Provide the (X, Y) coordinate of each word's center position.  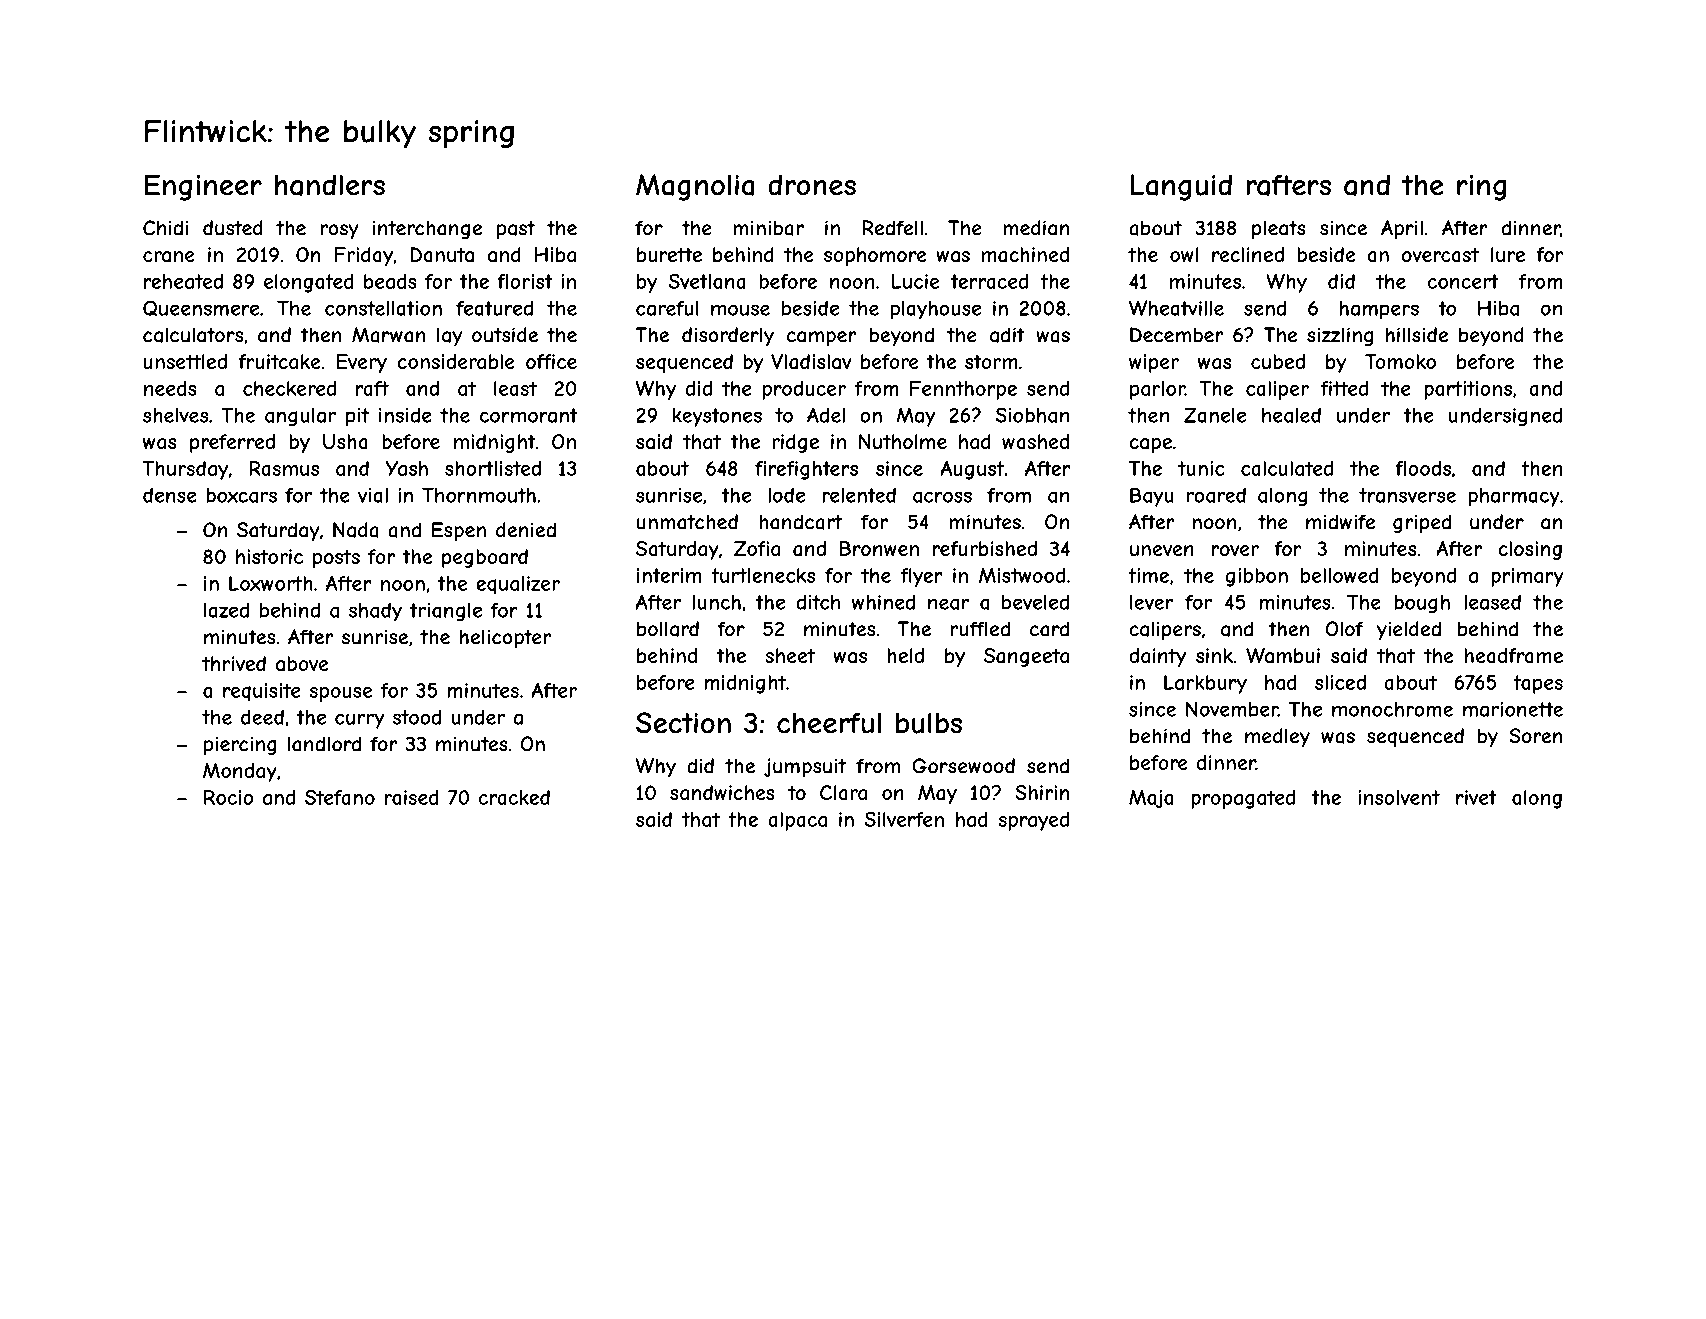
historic (269, 556)
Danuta (442, 255)
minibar (768, 228)
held (905, 655)
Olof (1344, 629)
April (1402, 229)
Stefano (340, 797)
